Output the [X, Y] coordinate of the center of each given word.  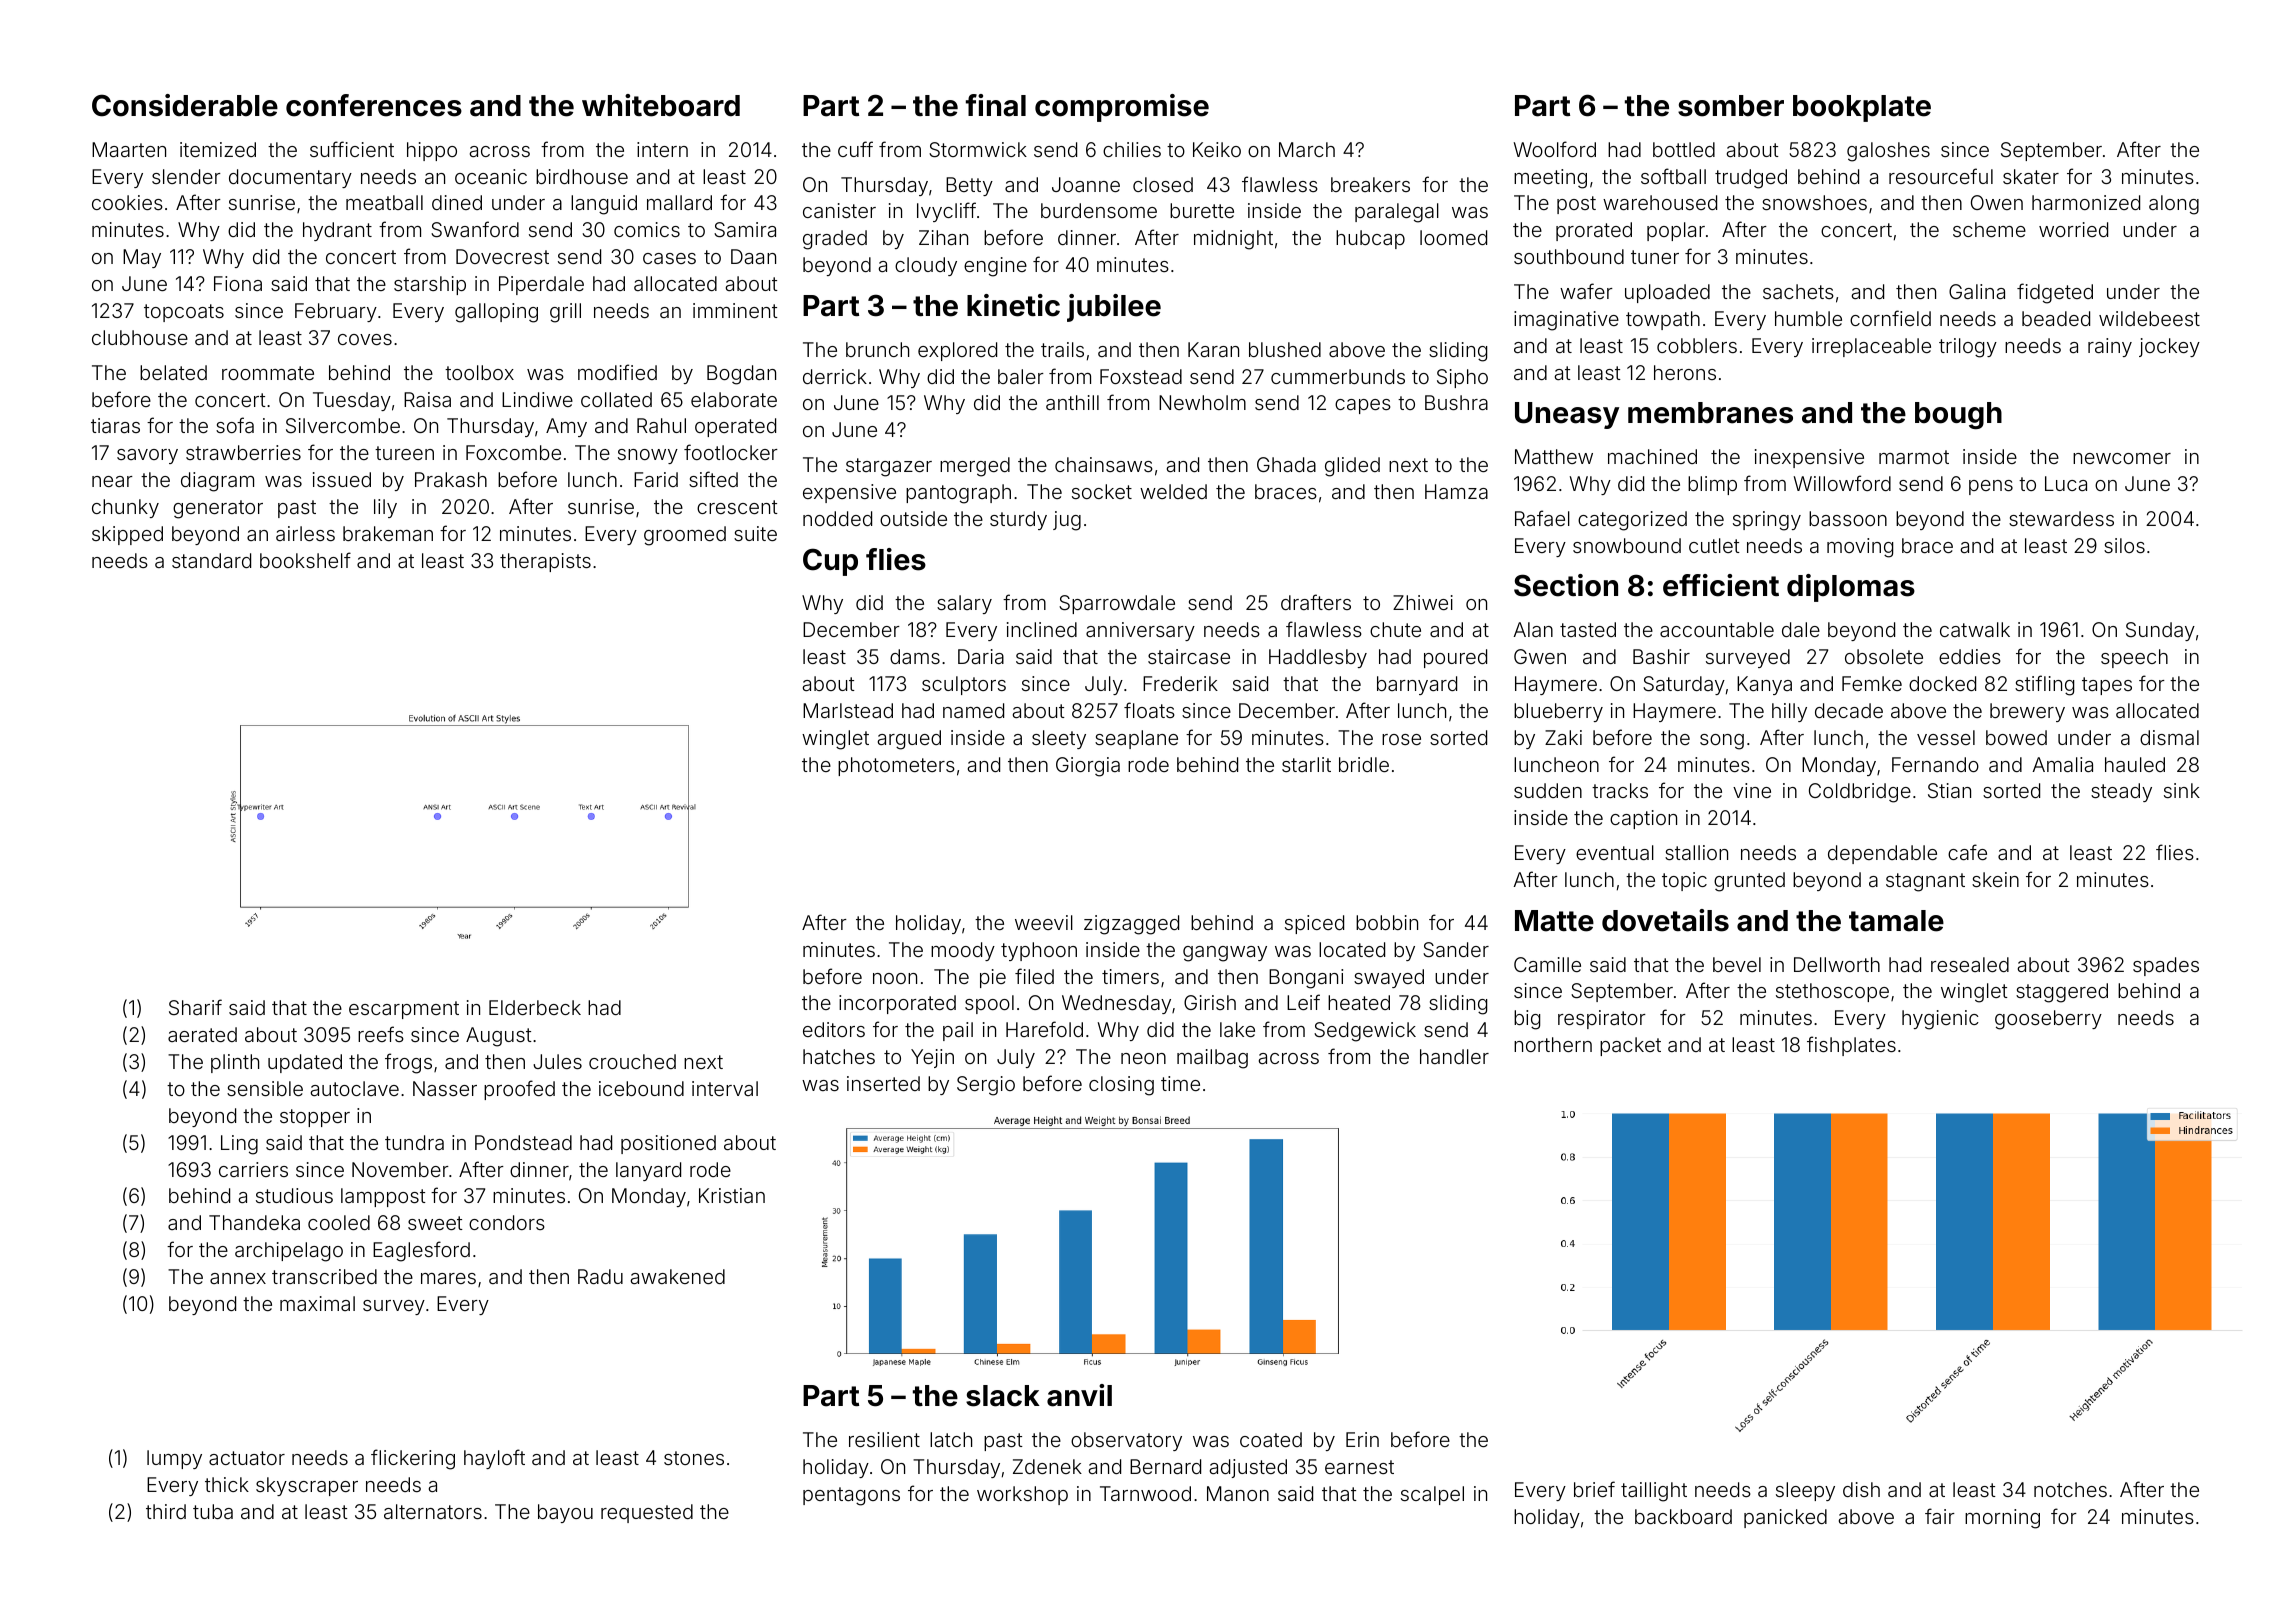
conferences [374, 105]
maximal [317, 1303]
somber [1731, 106]
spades [2166, 966]
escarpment [404, 1010]
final [996, 105]
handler [1454, 1056]
